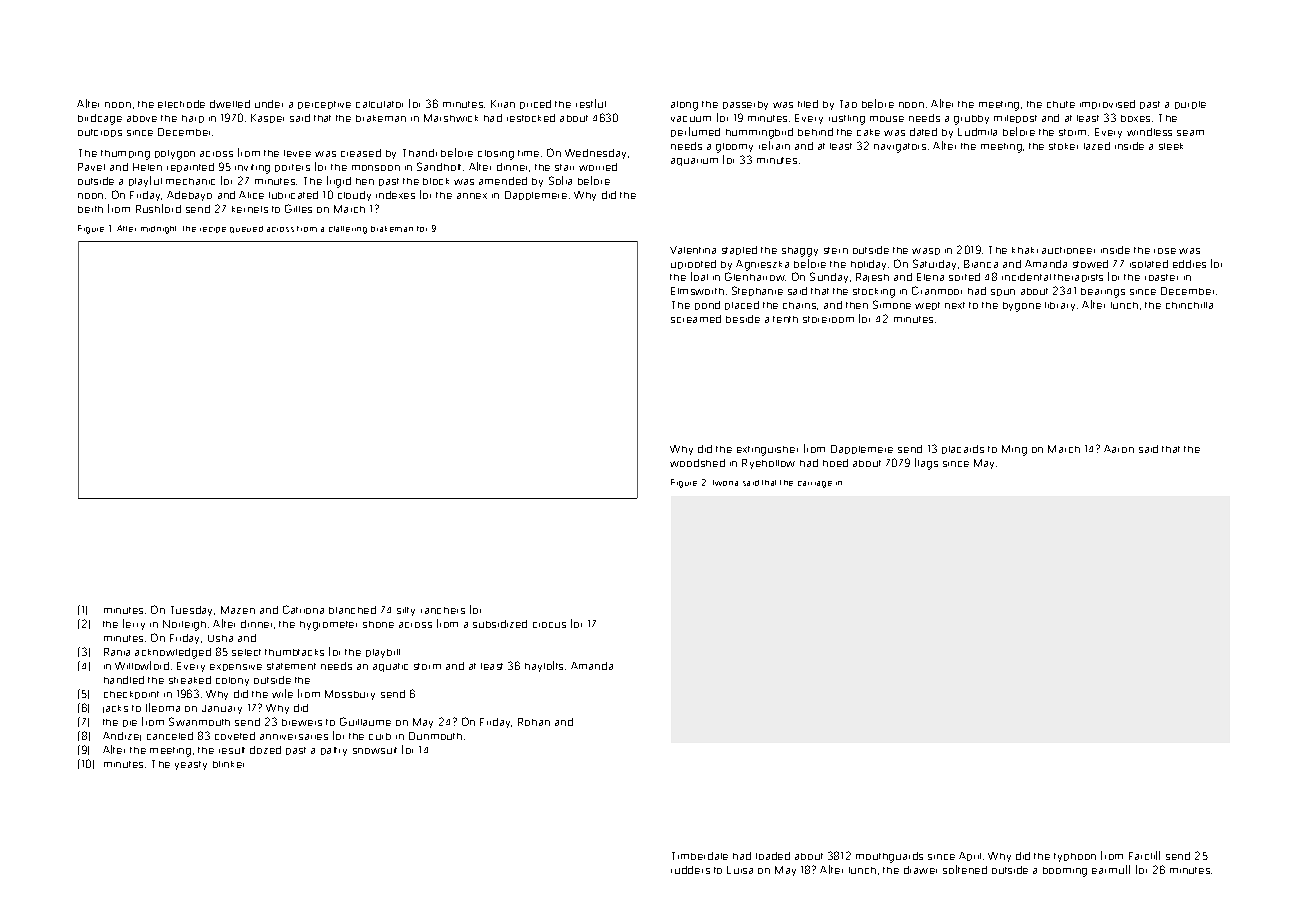 This document has height=924, width=1308. I want to click on restful, so click(591, 103).
